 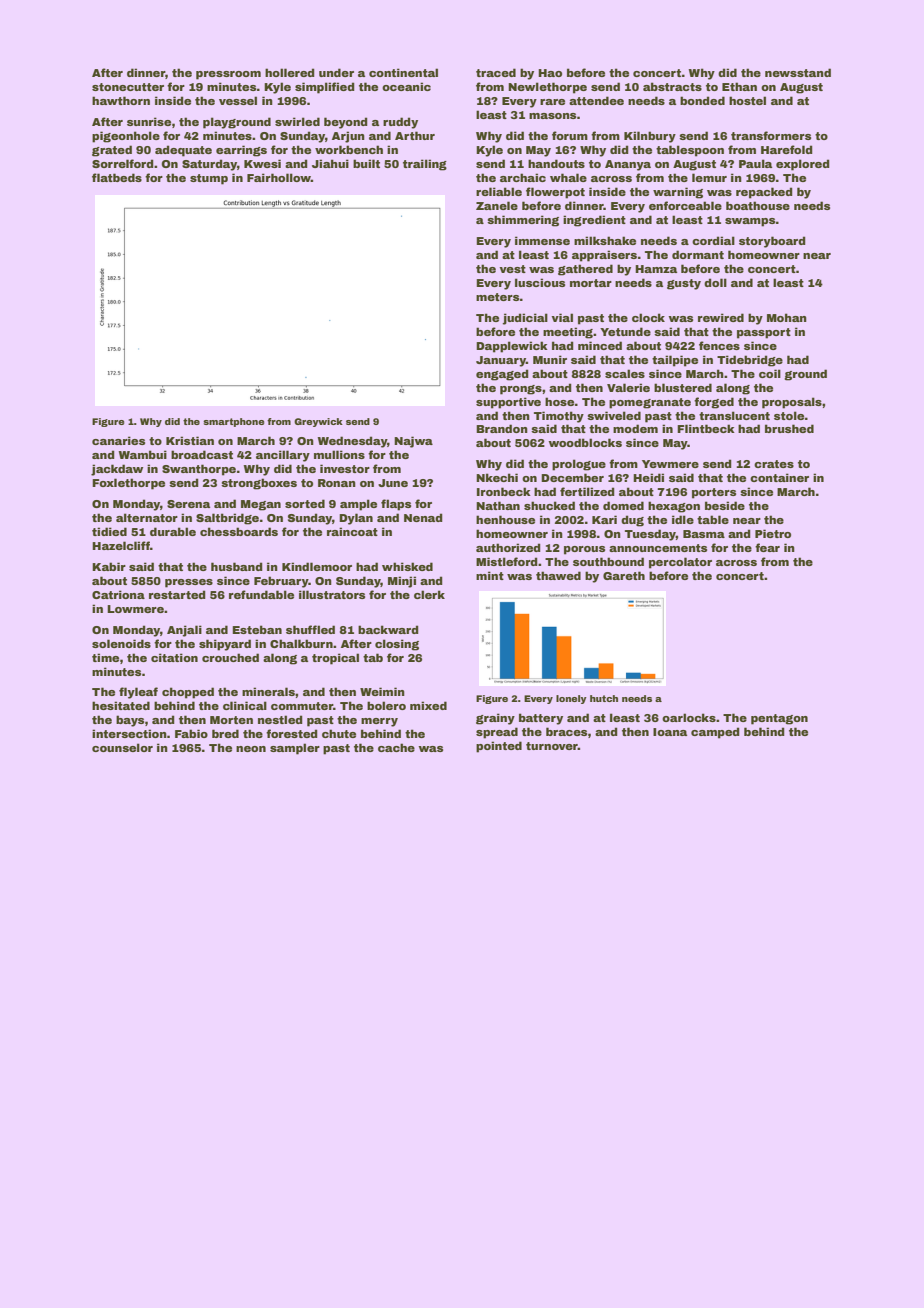 What do you see at coordinates (228, 75) in the screenshot?
I see `pressroom` at bounding box center [228, 75].
